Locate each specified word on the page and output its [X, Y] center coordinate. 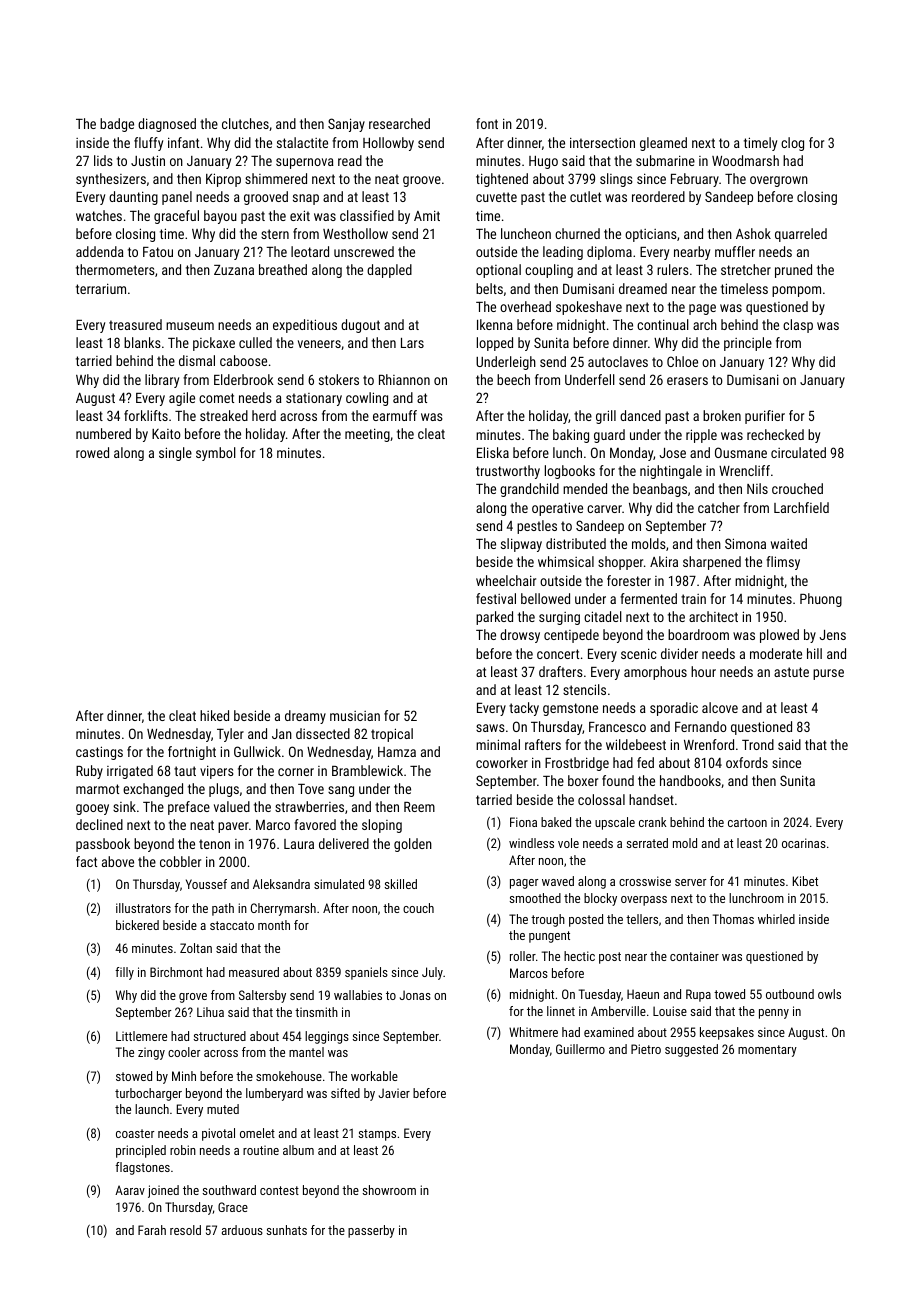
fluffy [148, 144]
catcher [719, 507]
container [694, 956]
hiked [214, 715]
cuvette [496, 197]
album [298, 1150]
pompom [796, 291]
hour [703, 671]
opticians [651, 235]
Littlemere [141, 1036]
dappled [389, 271]
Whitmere [533, 1032]
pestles [537, 527]
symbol [216, 454]
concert [558, 654]
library [162, 381]
